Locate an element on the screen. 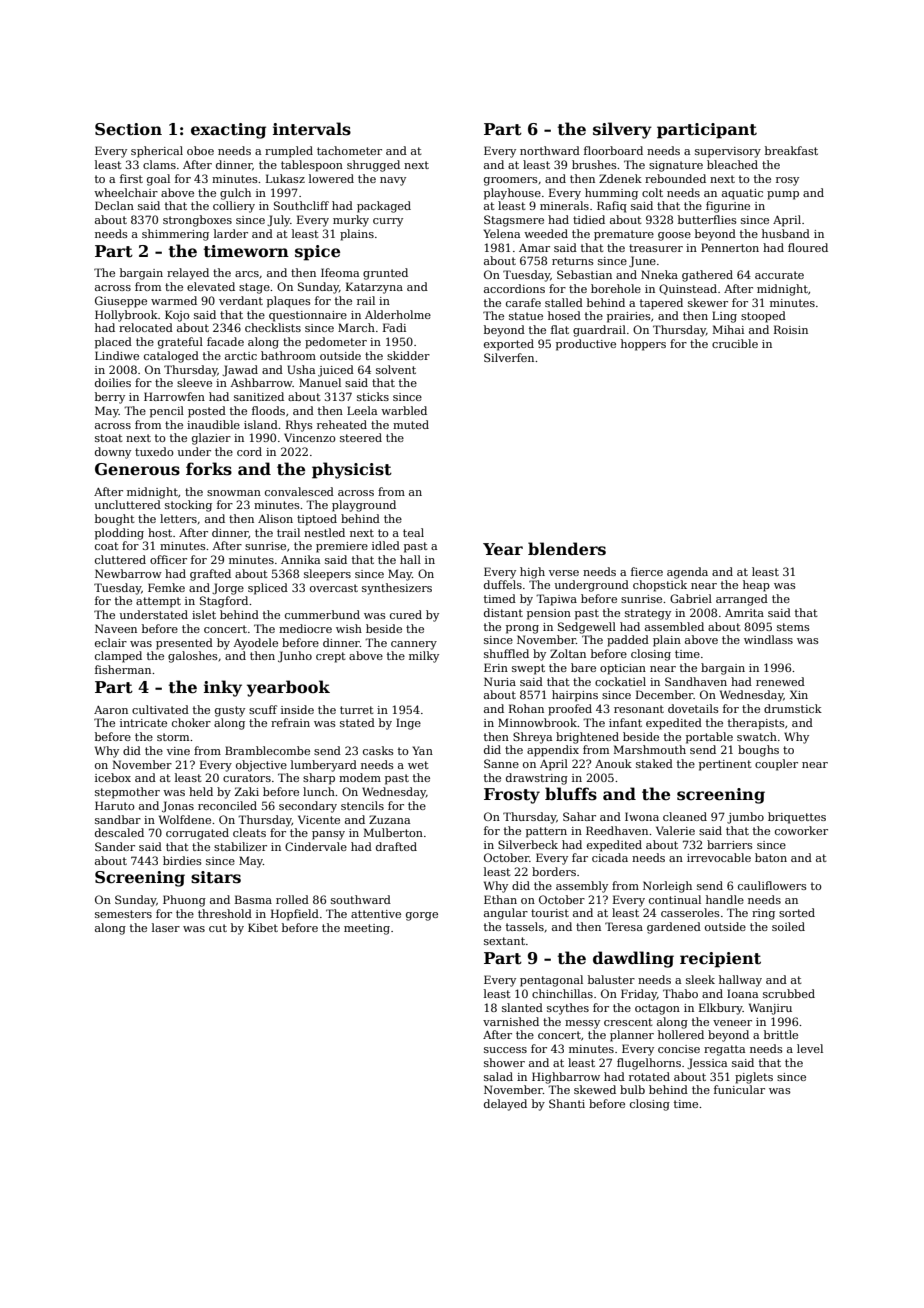  premature is located at coordinates (624, 235).
